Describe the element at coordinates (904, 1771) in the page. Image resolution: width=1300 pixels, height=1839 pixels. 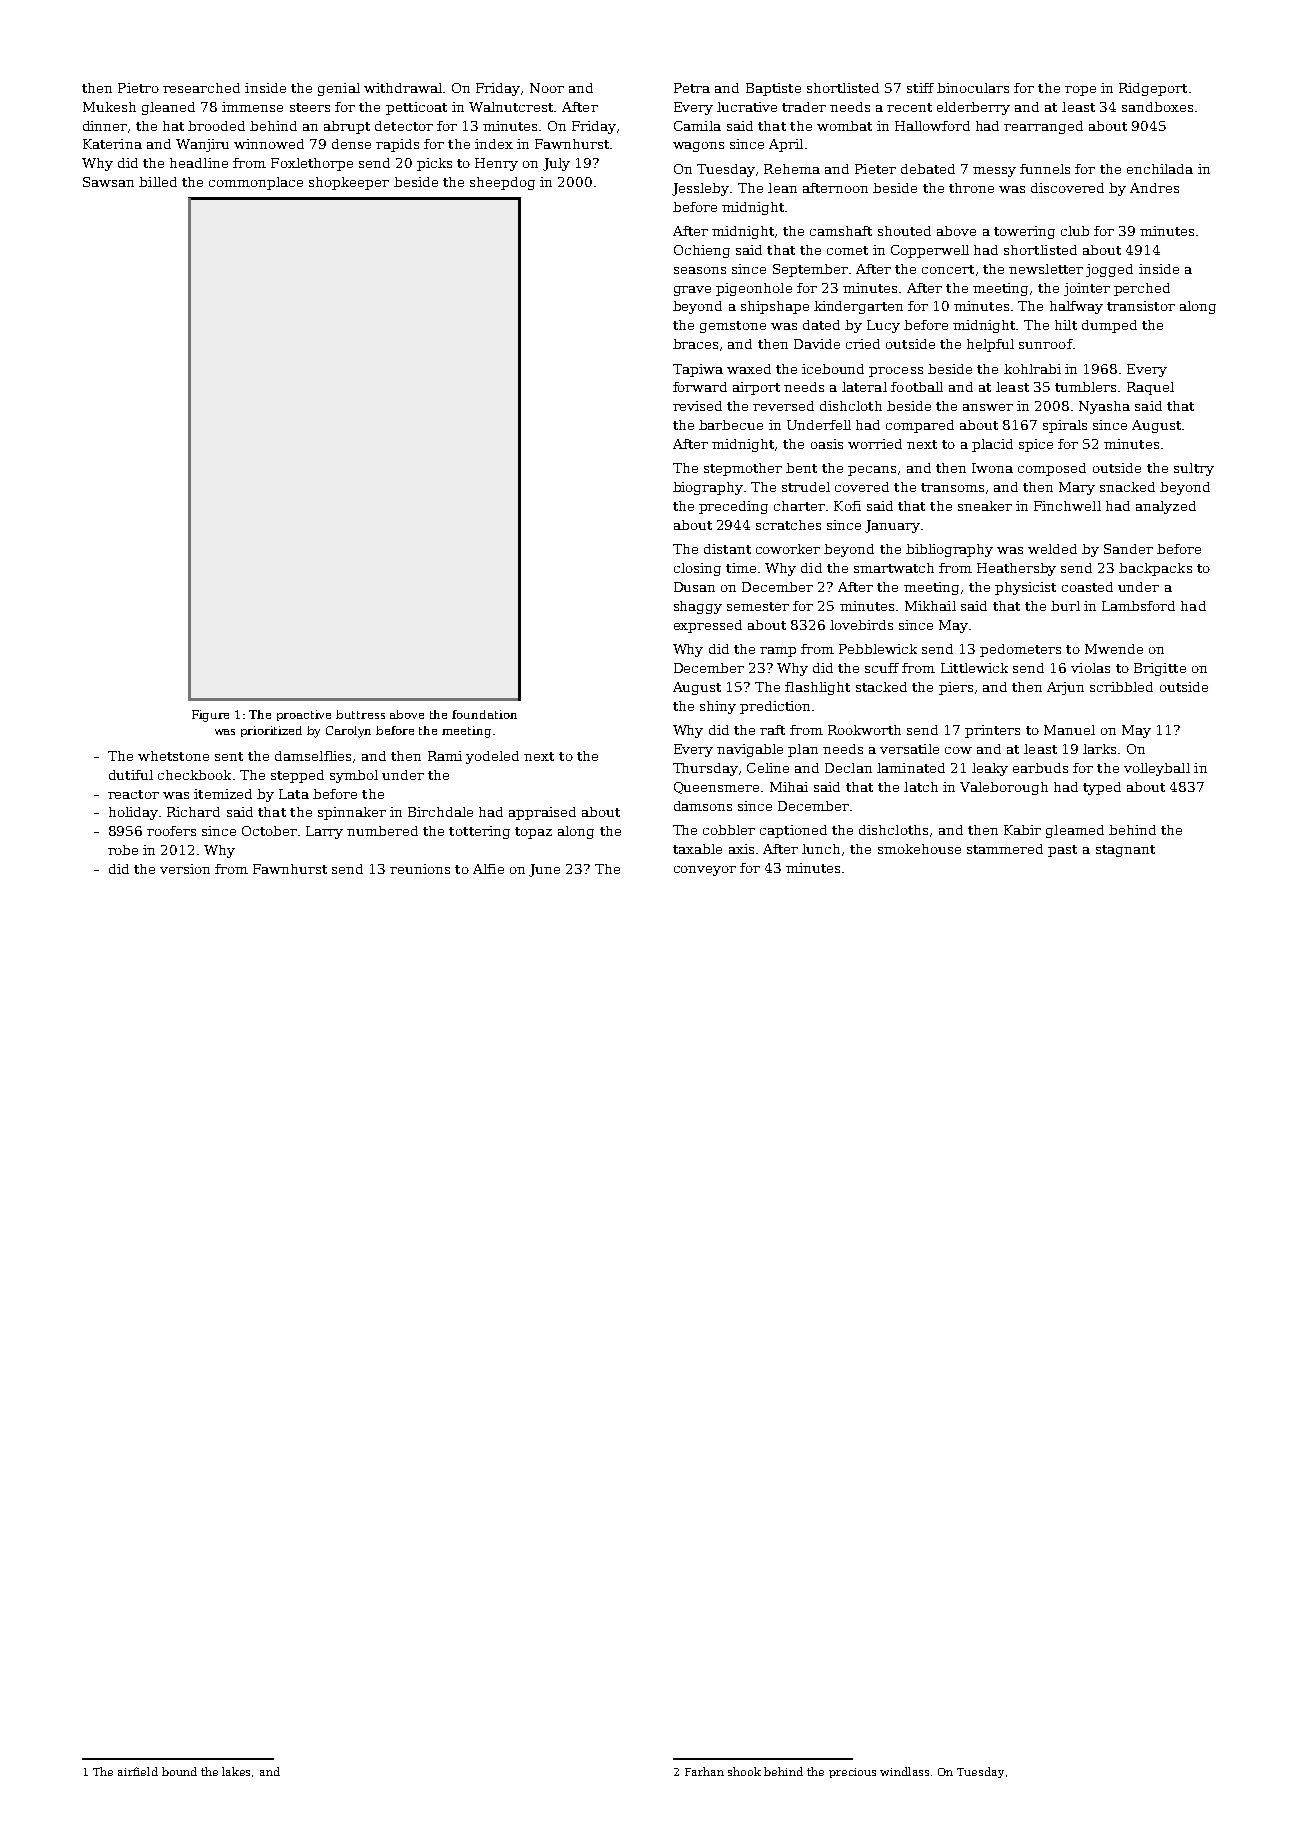
I see `windlass` at that location.
